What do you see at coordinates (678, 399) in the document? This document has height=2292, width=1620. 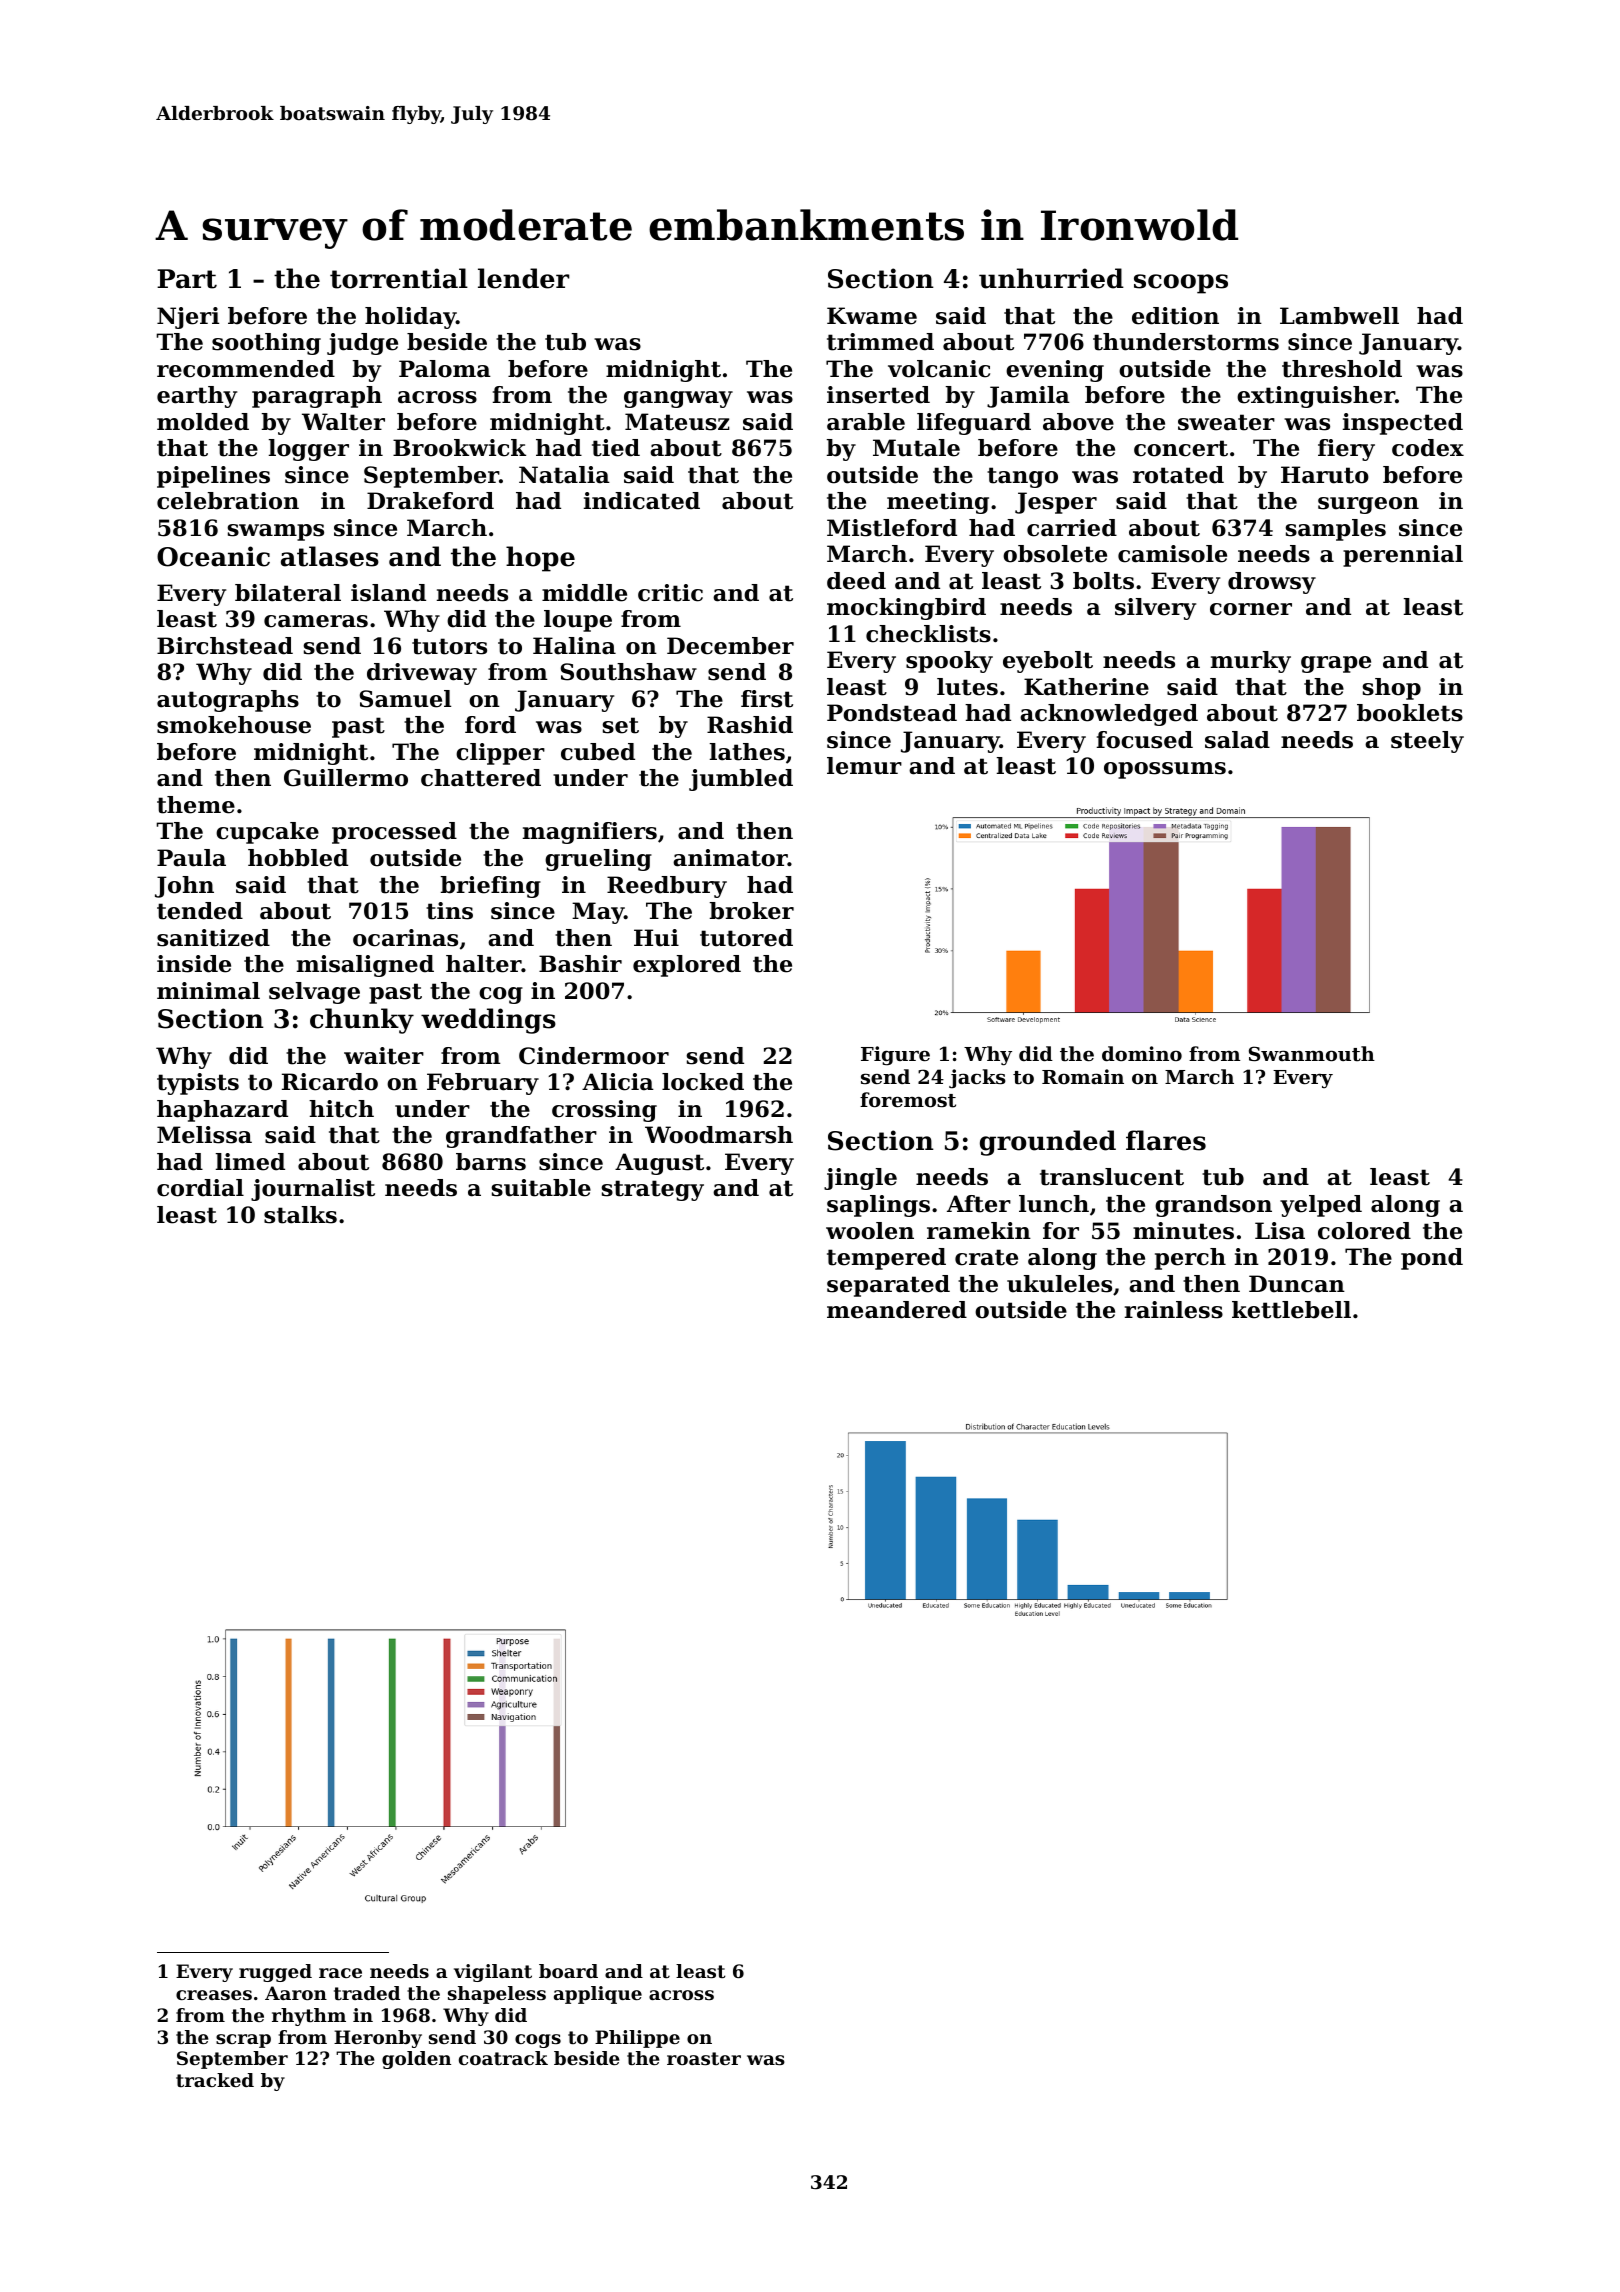 I see `gangway` at bounding box center [678, 399].
